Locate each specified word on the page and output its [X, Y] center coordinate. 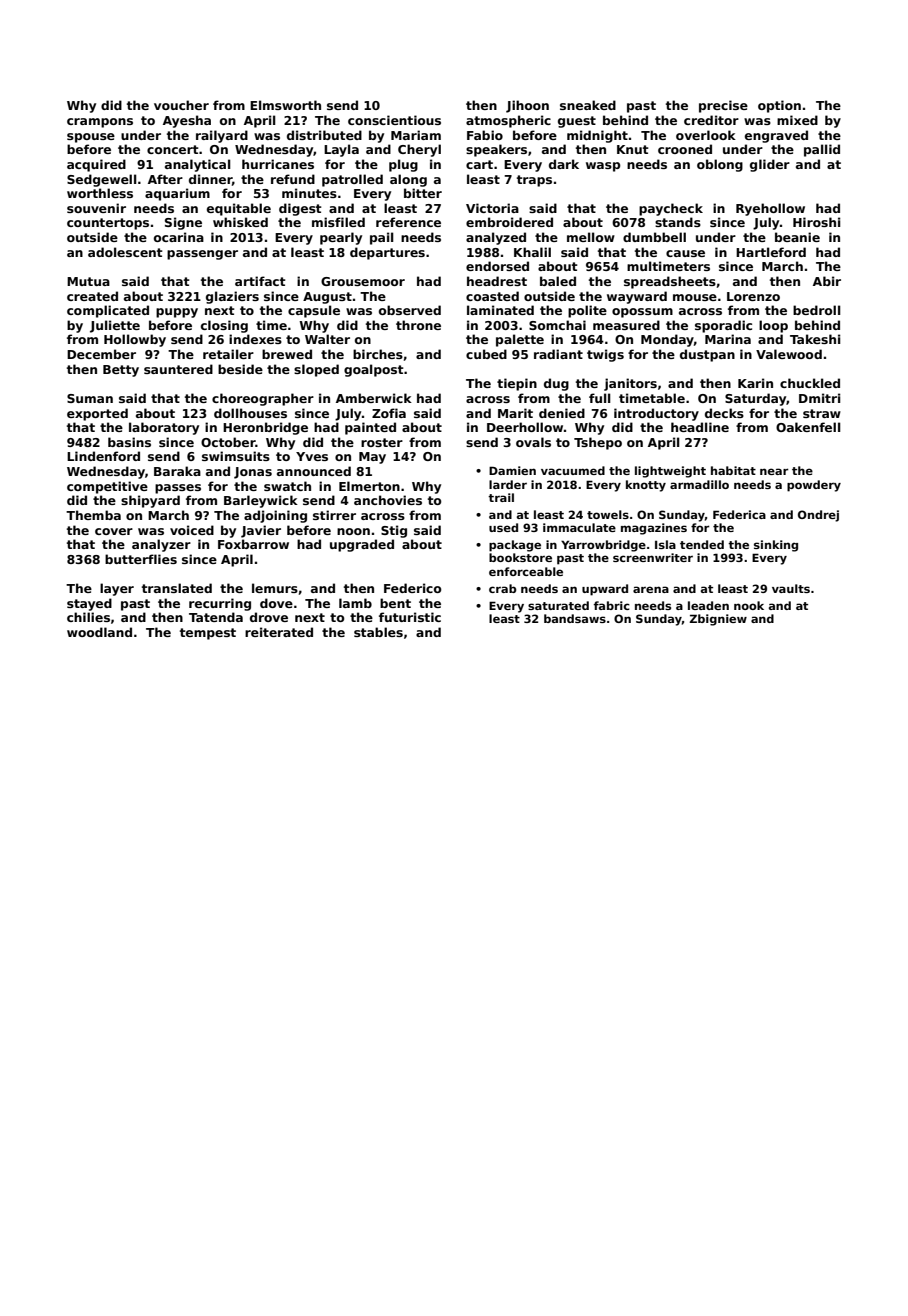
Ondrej [818, 516]
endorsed [497, 266]
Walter [327, 339]
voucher [181, 105]
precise [723, 106]
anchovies [388, 500]
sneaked [588, 105]
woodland [99, 632]
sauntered [178, 369]
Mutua [88, 281]
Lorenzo [753, 296]
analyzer [161, 545]
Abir [827, 281]
